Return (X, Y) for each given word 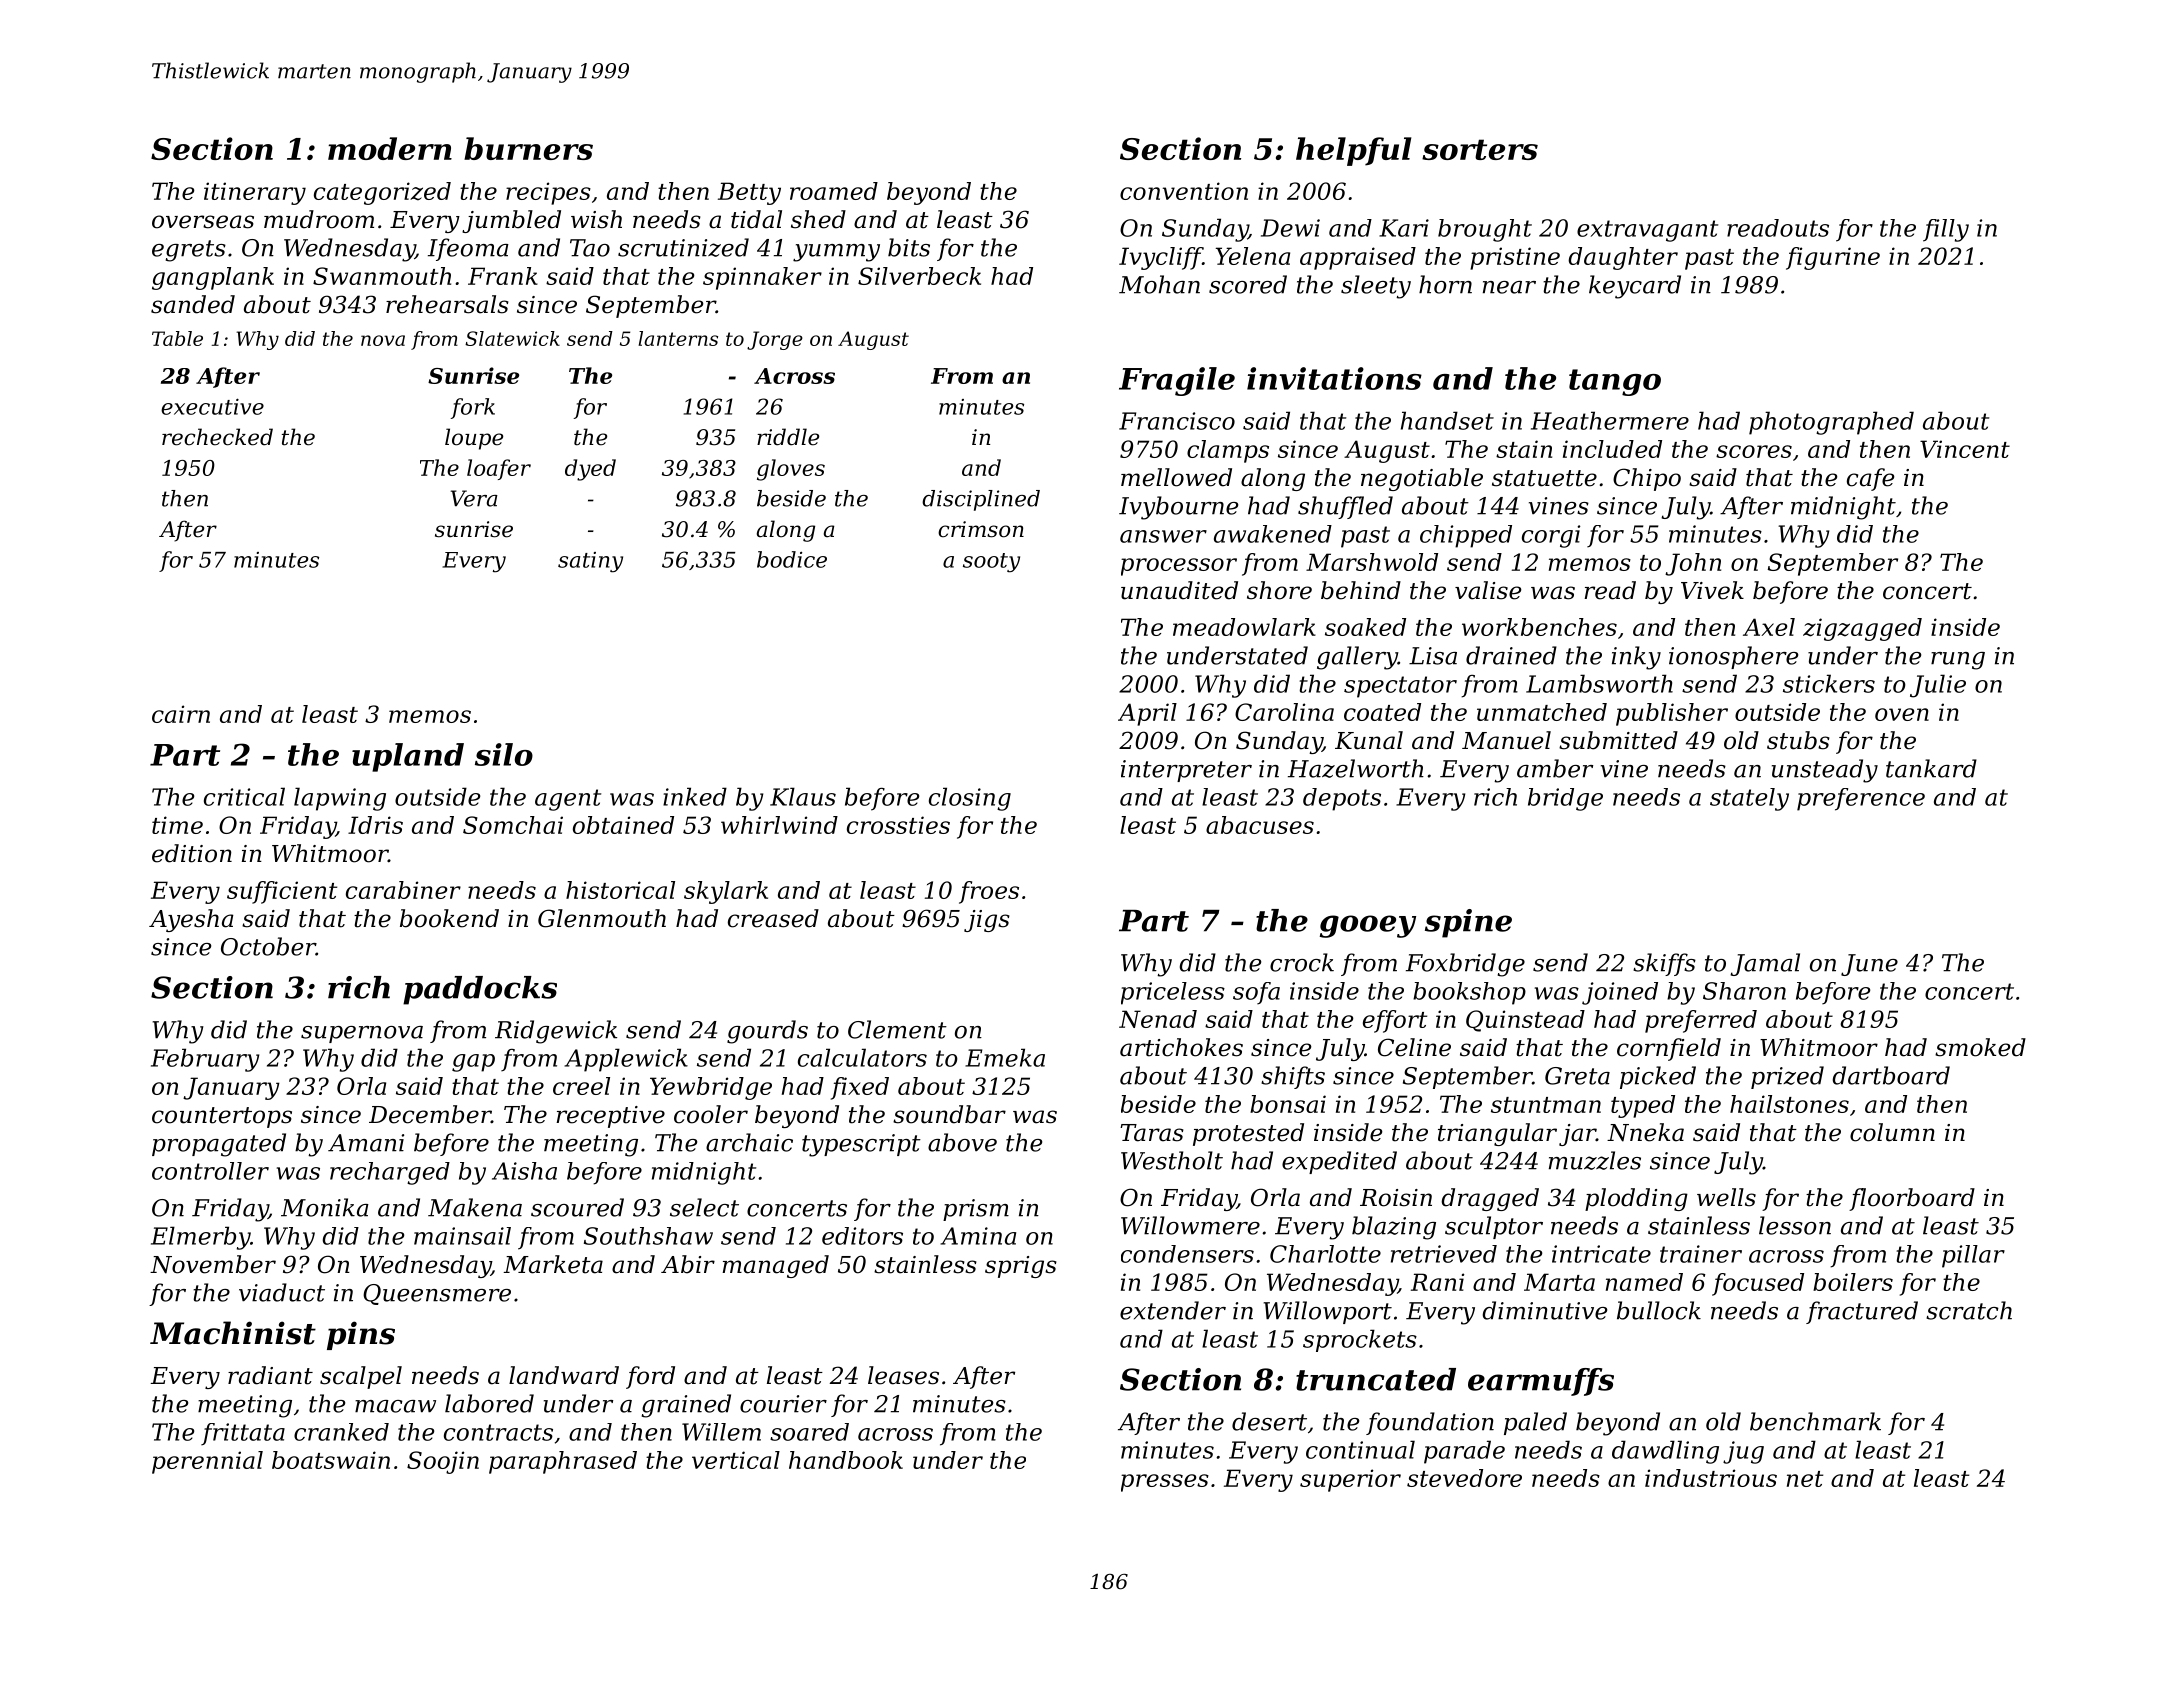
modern (390, 148)
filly (1946, 230)
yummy (836, 253)
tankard (1931, 768)
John (1693, 564)
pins (361, 1335)
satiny (590, 562)
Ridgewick (556, 1032)
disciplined (981, 500)
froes (989, 892)
